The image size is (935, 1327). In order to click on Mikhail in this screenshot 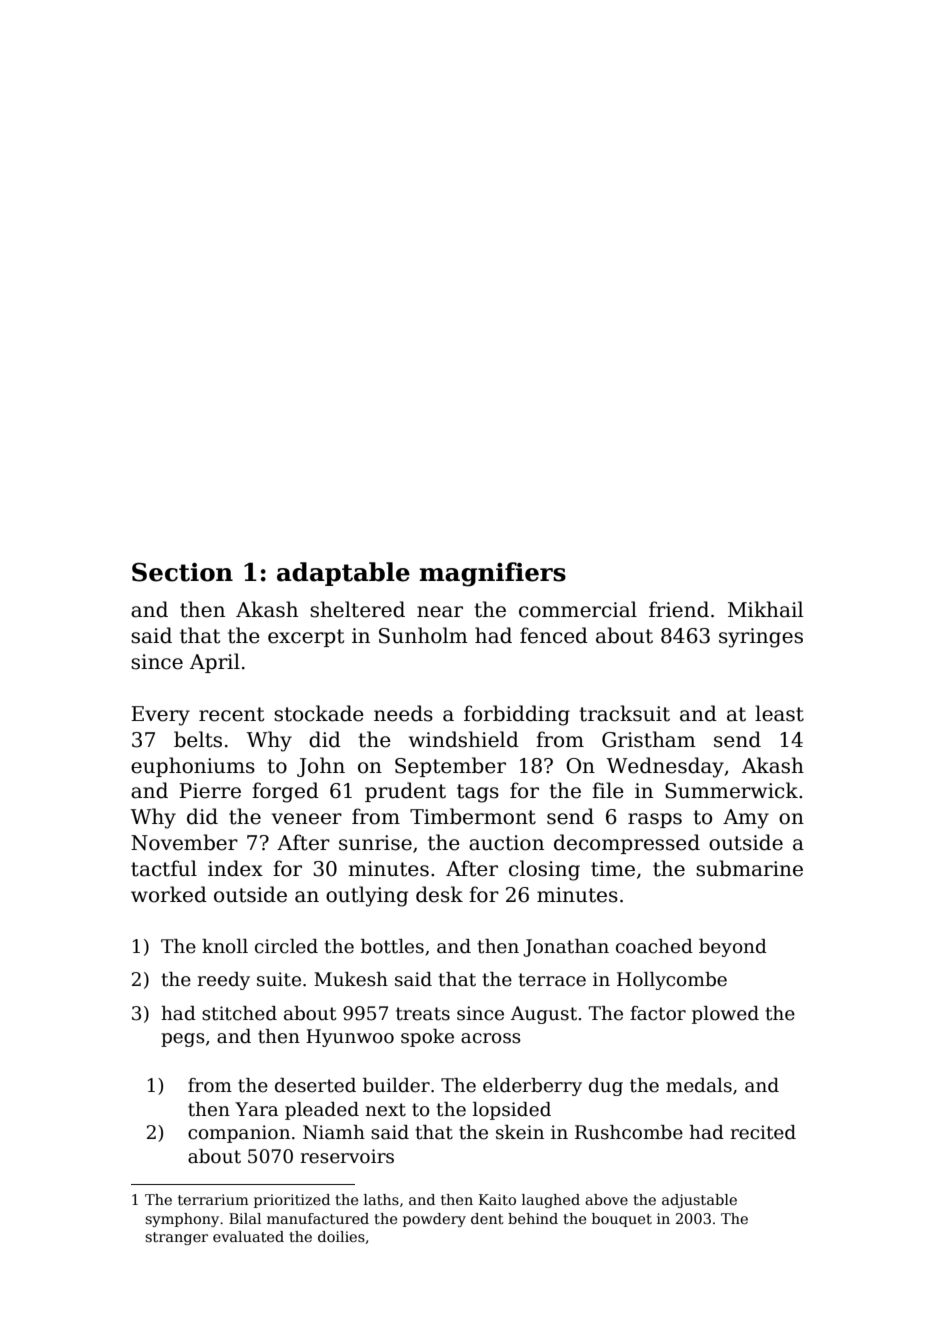, I will do `click(766, 609)`.
